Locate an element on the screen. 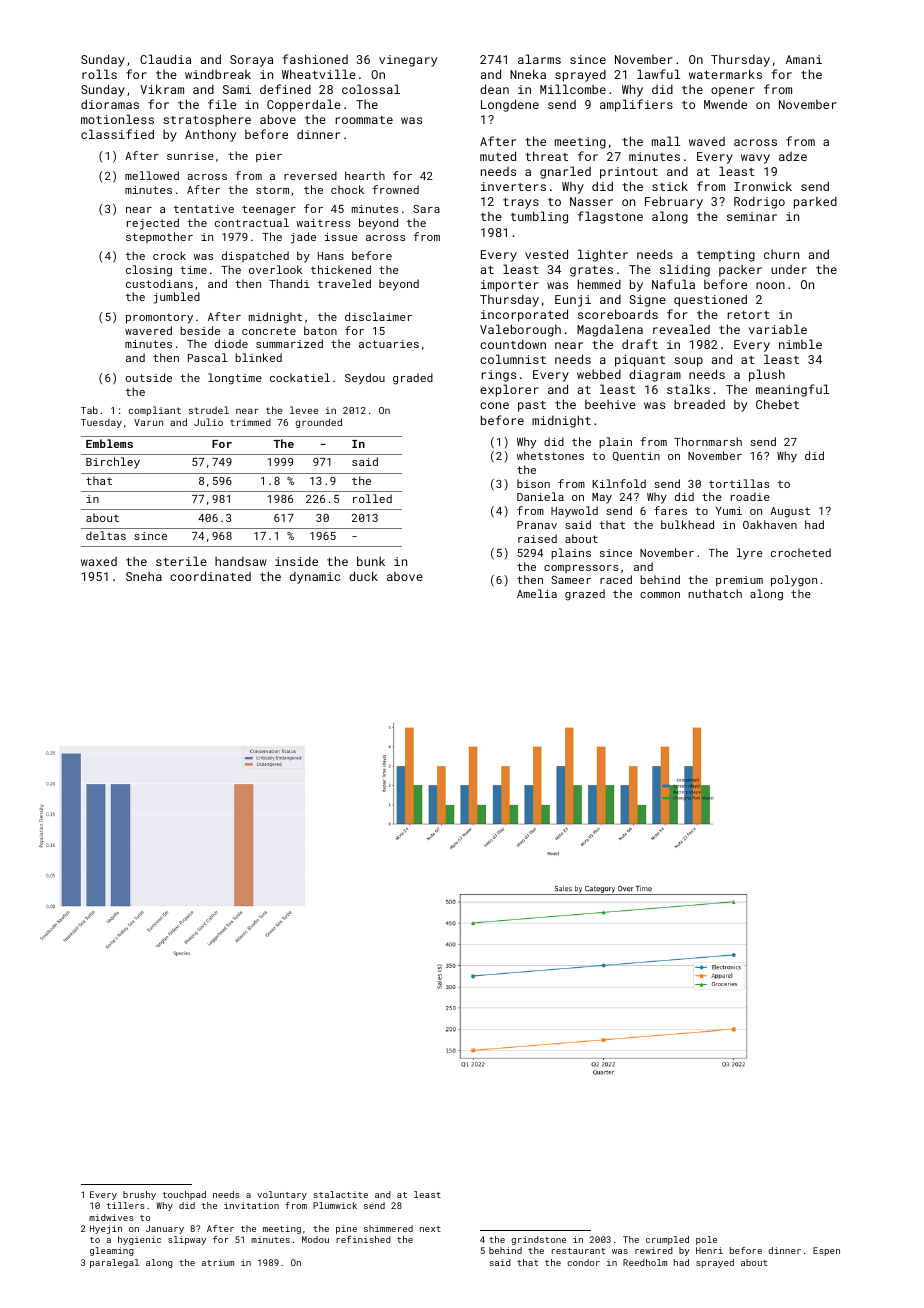 The image size is (924, 1308). vinegary is located at coordinates (408, 61).
